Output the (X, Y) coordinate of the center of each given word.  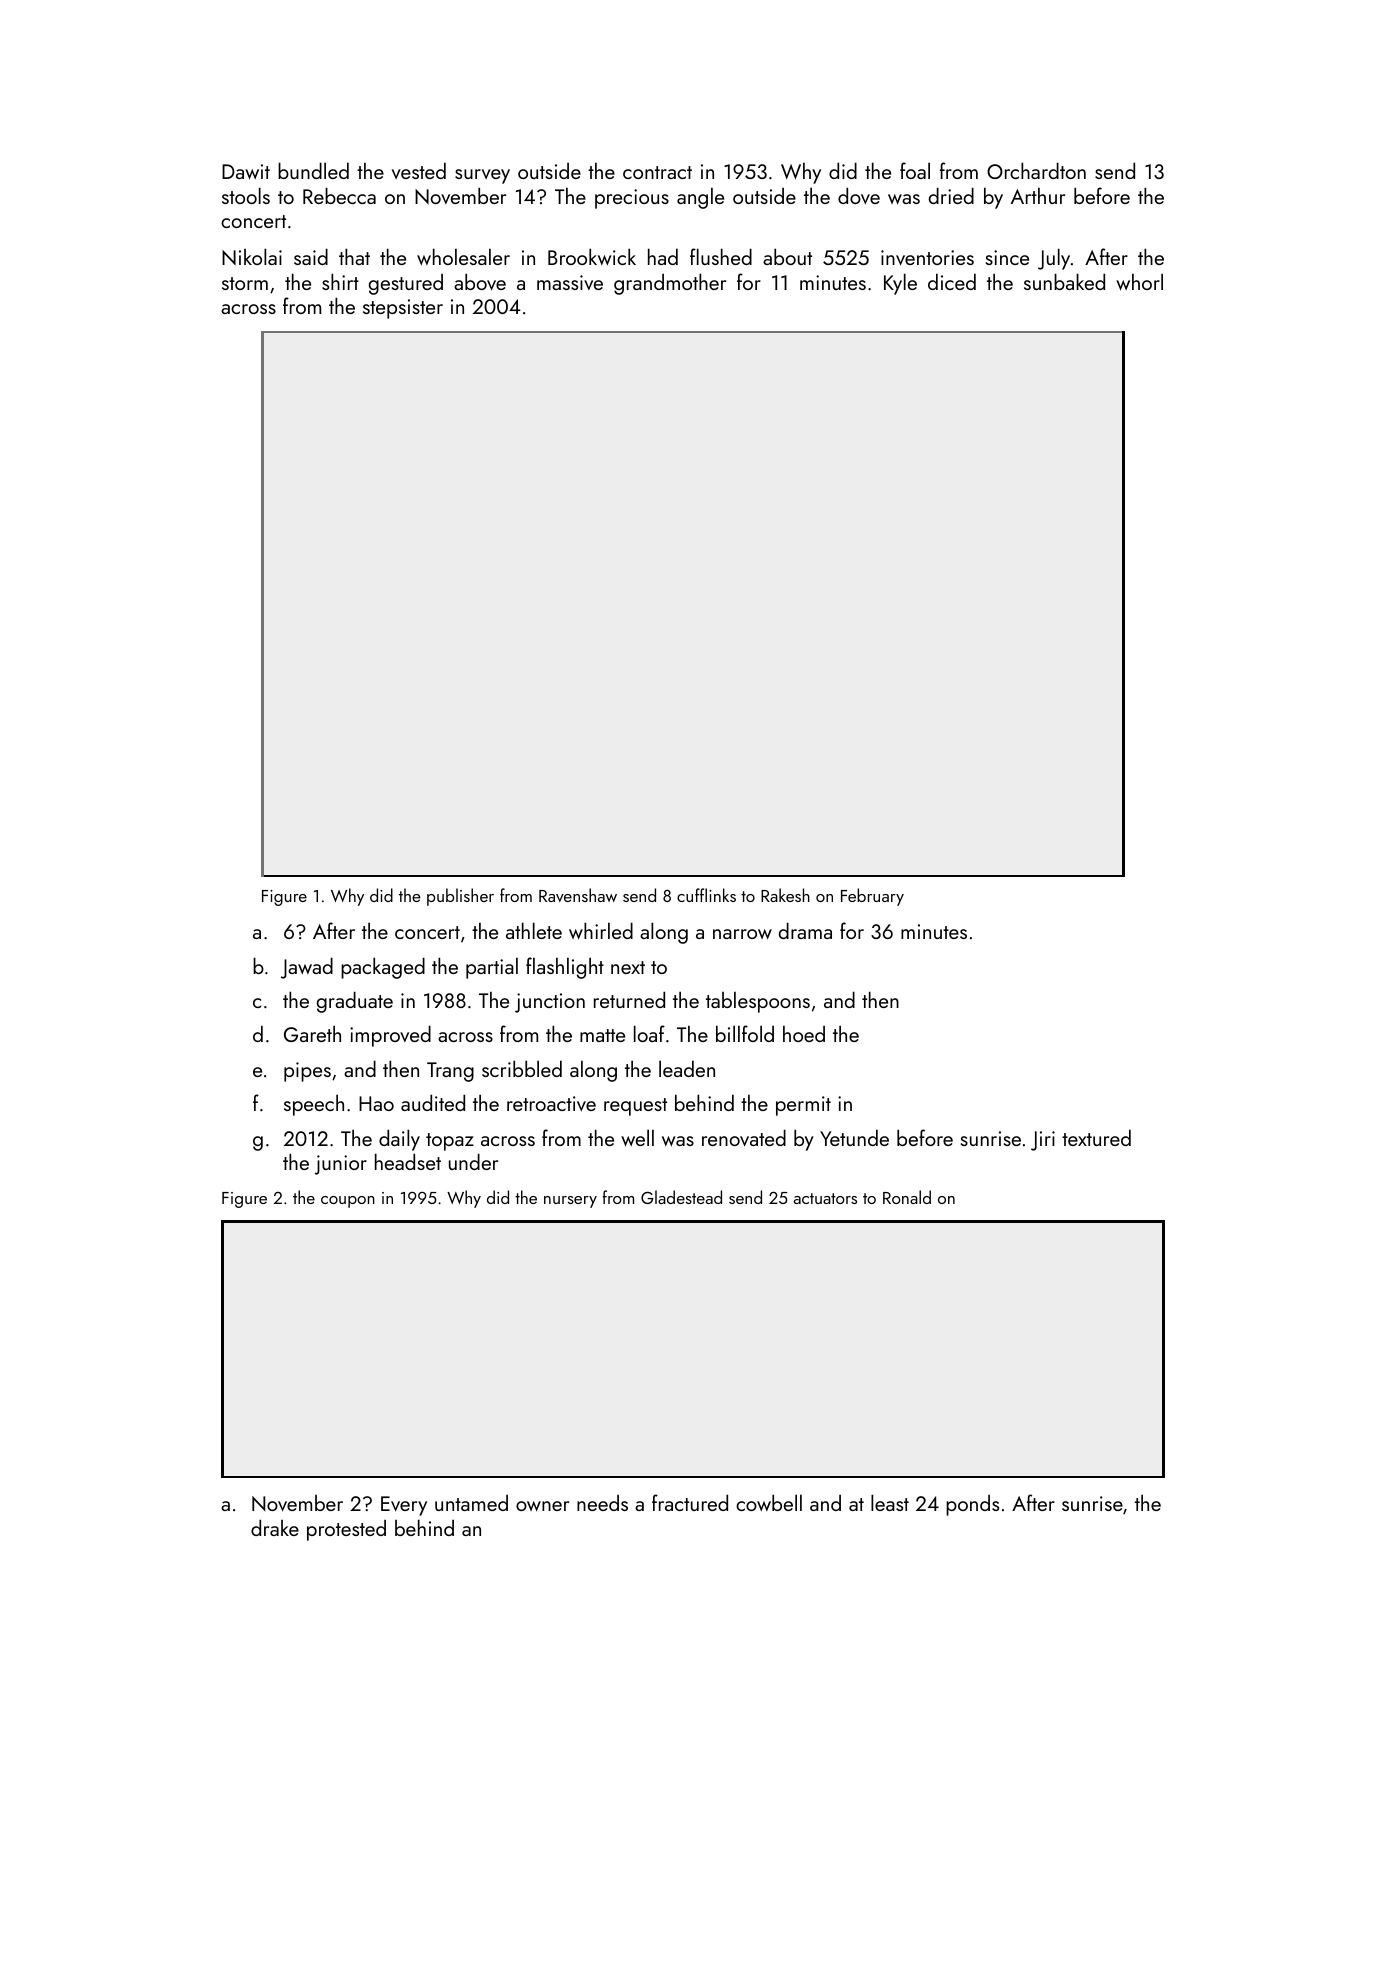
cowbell (769, 1502)
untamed (471, 1503)
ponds (972, 1505)
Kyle (900, 284)
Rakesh (785, 895)
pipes (307, 1072)
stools (246, 195)
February (872, 897)
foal (915, 170)
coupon (348, 1202)
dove (859, 195)
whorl (1139, 282)
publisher (460, 897)
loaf (649, 1033)
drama (805, 930)
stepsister (403, 309)
